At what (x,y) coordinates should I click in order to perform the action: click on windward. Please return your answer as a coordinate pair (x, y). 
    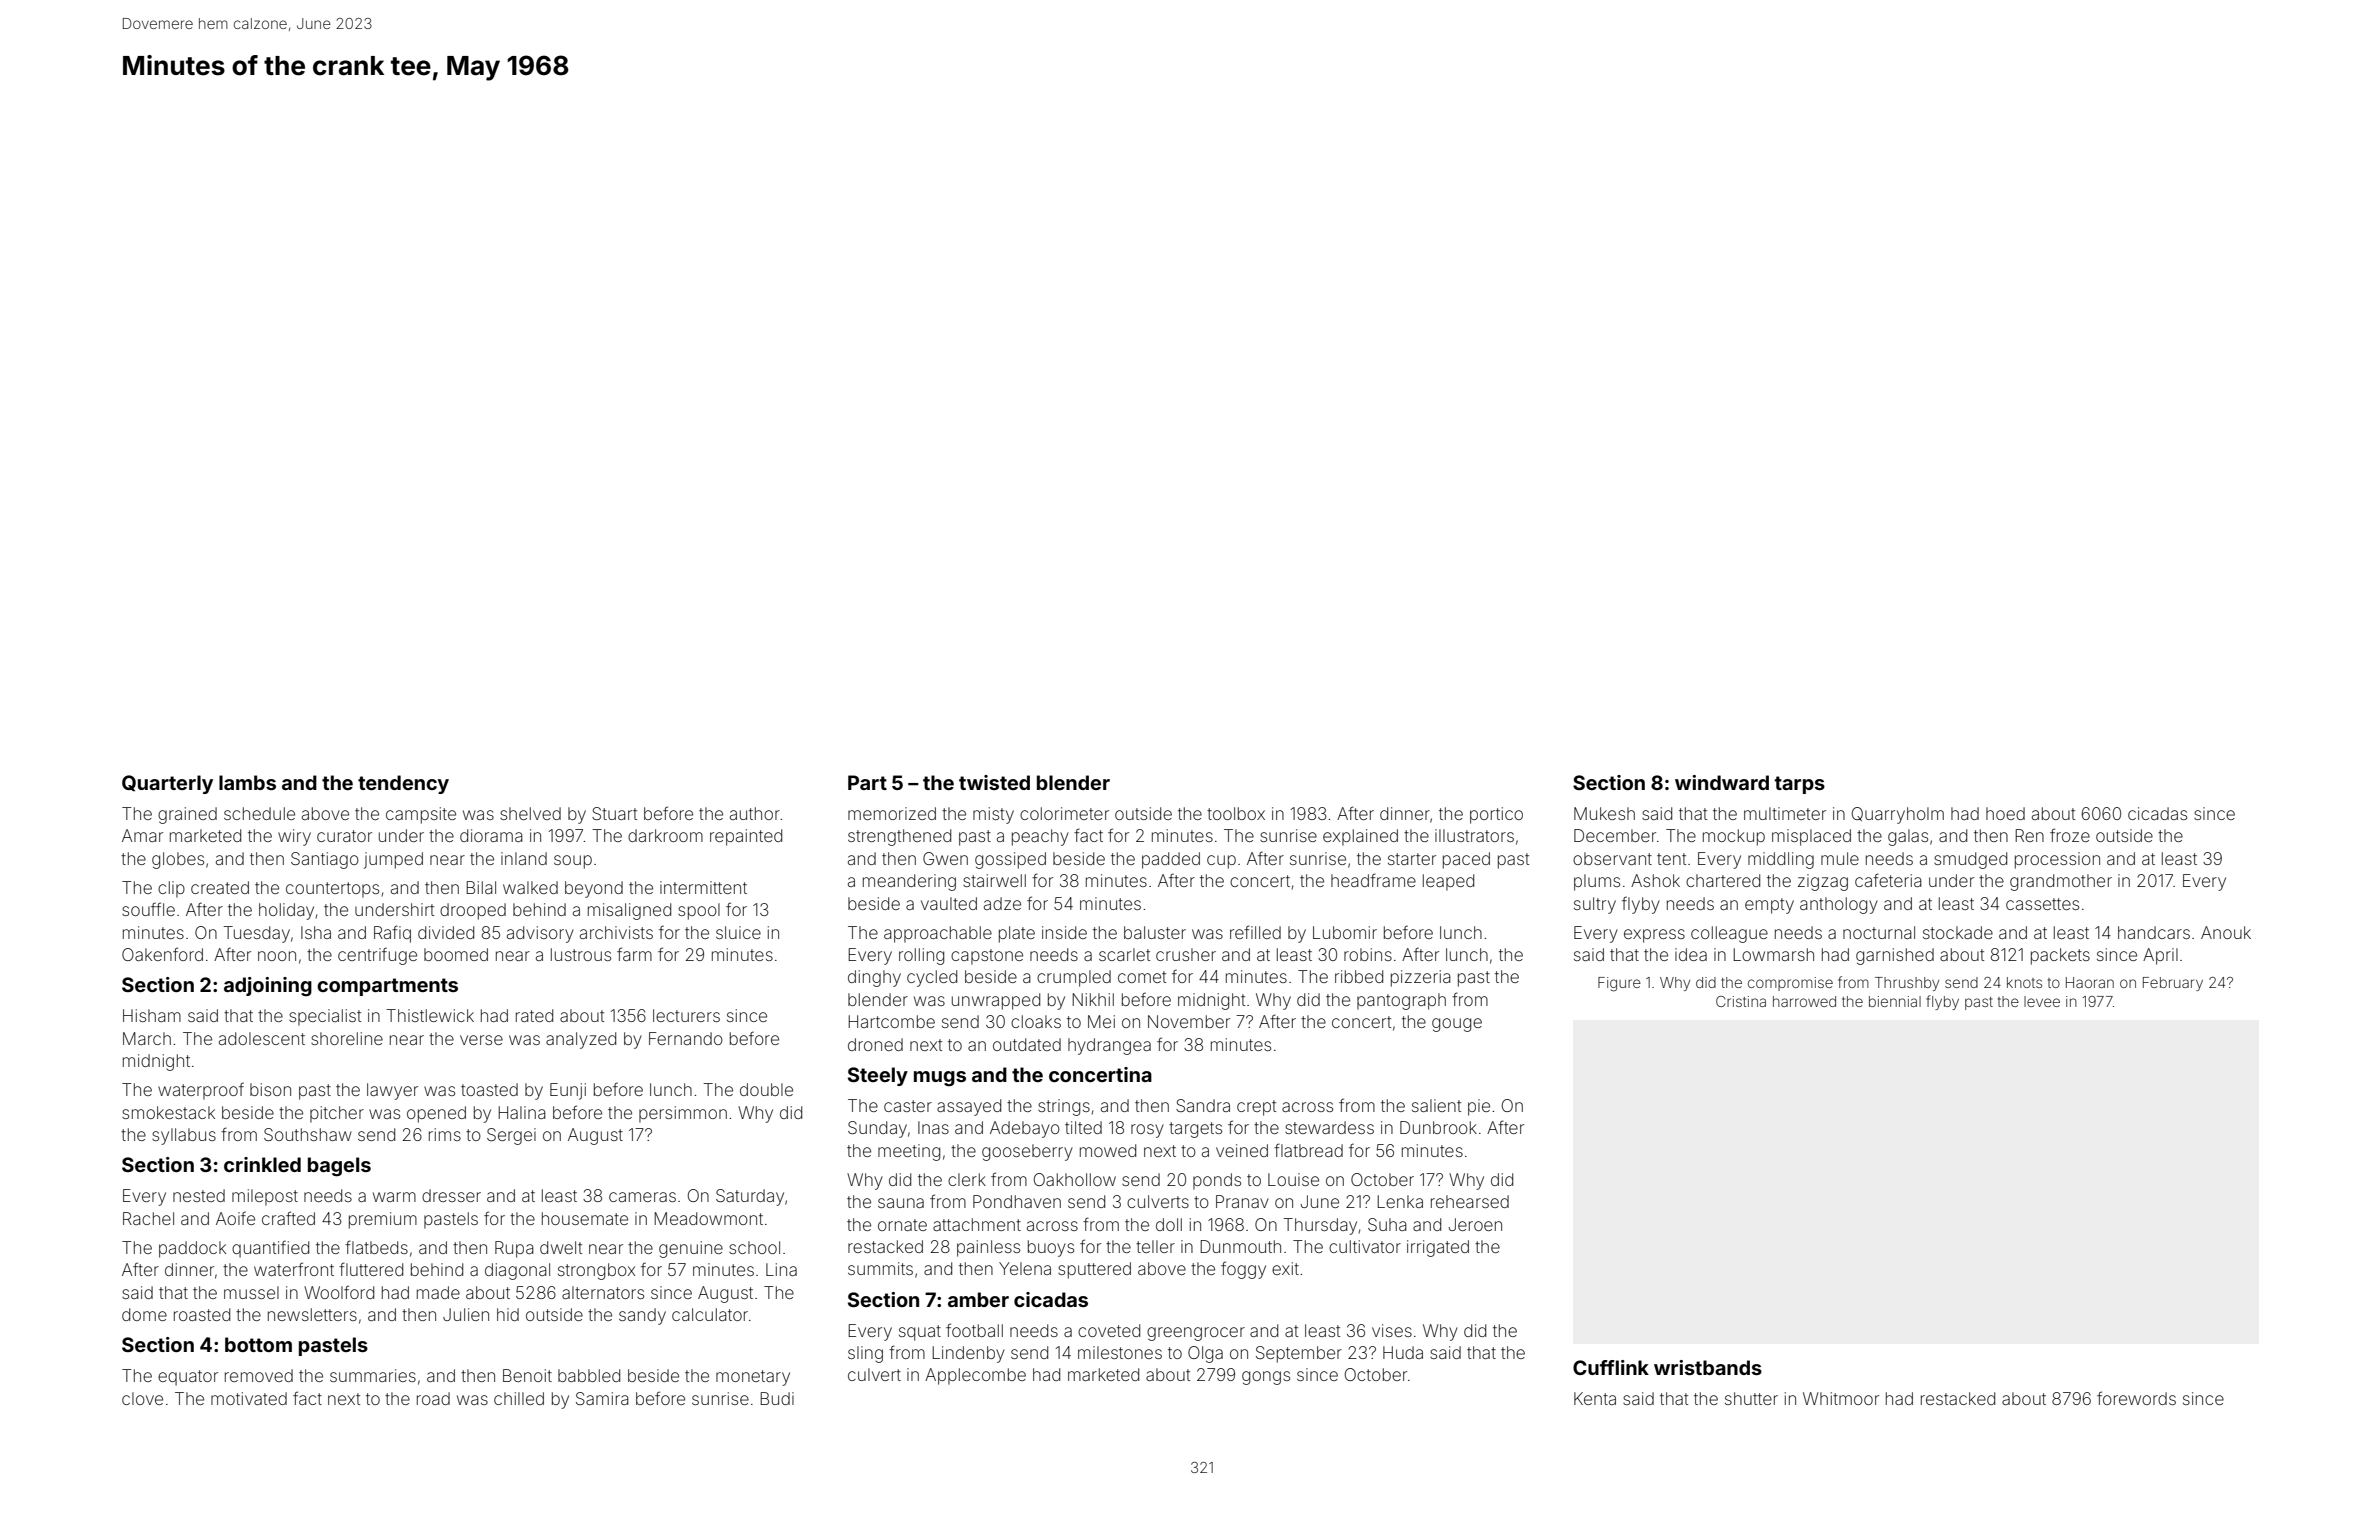
    Looking at the image, I should click on (1722, 782).
